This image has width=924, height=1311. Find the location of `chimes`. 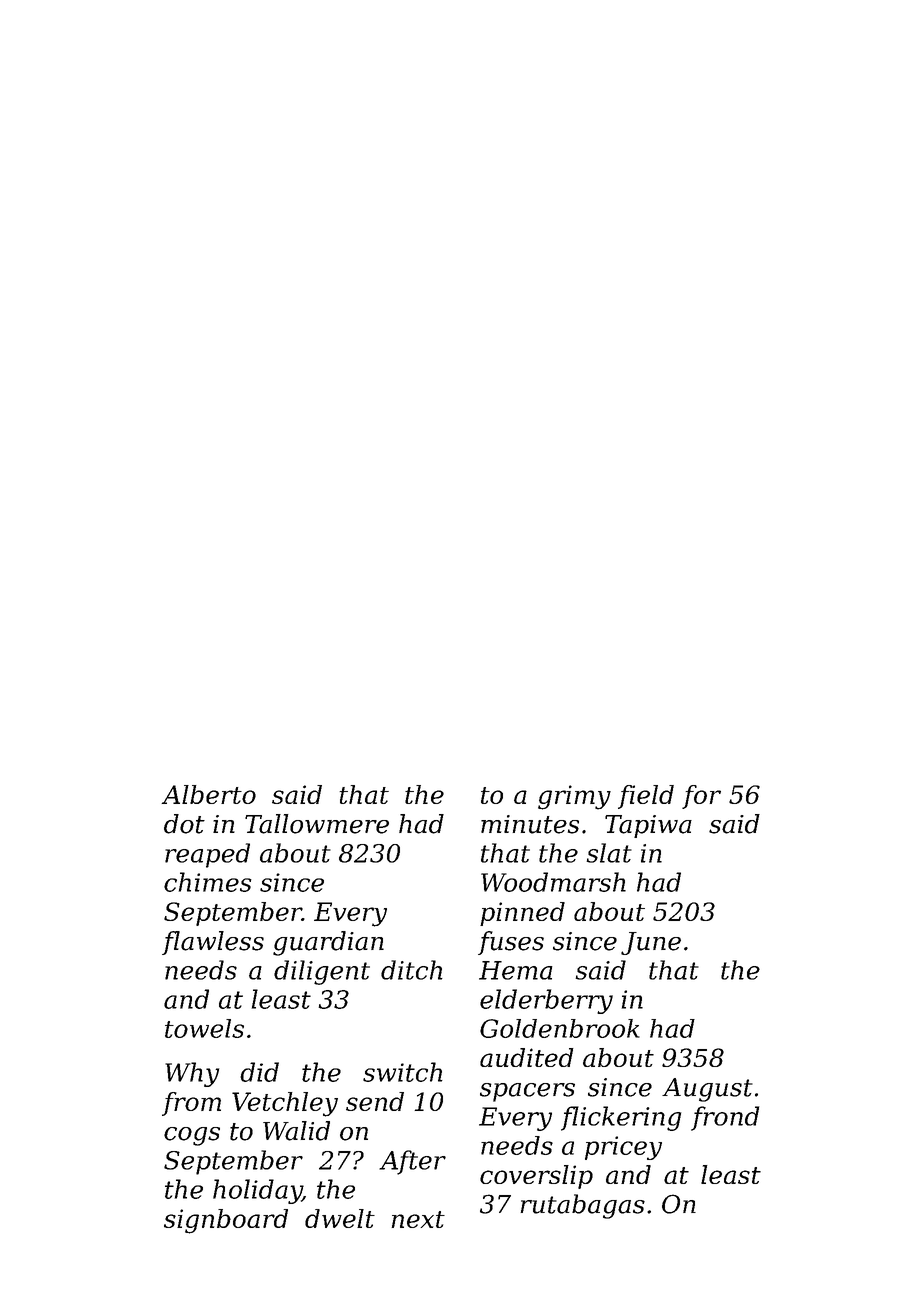

chimes is located at coordinates (208, 882).
